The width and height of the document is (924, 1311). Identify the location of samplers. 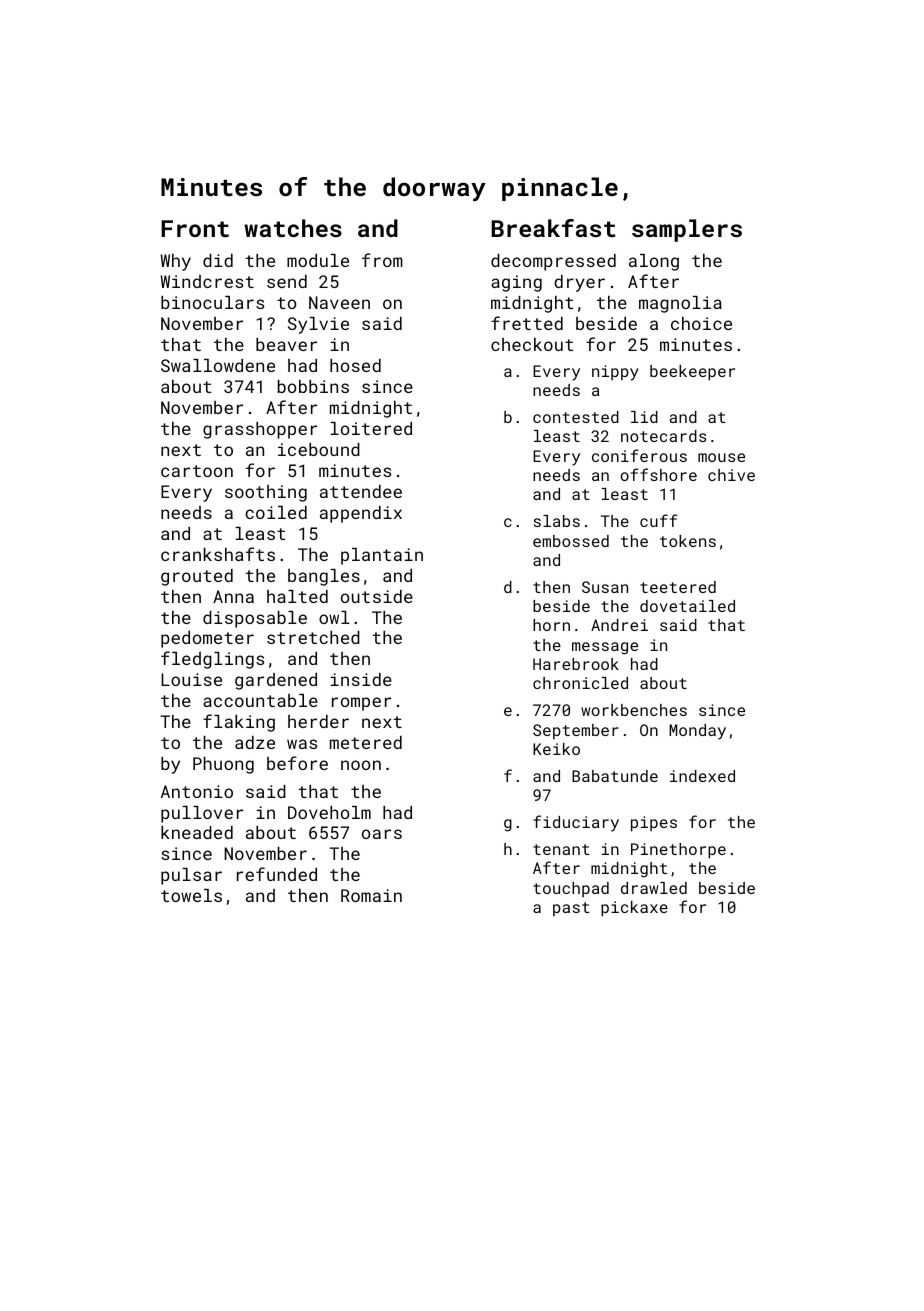
(687, 230).
